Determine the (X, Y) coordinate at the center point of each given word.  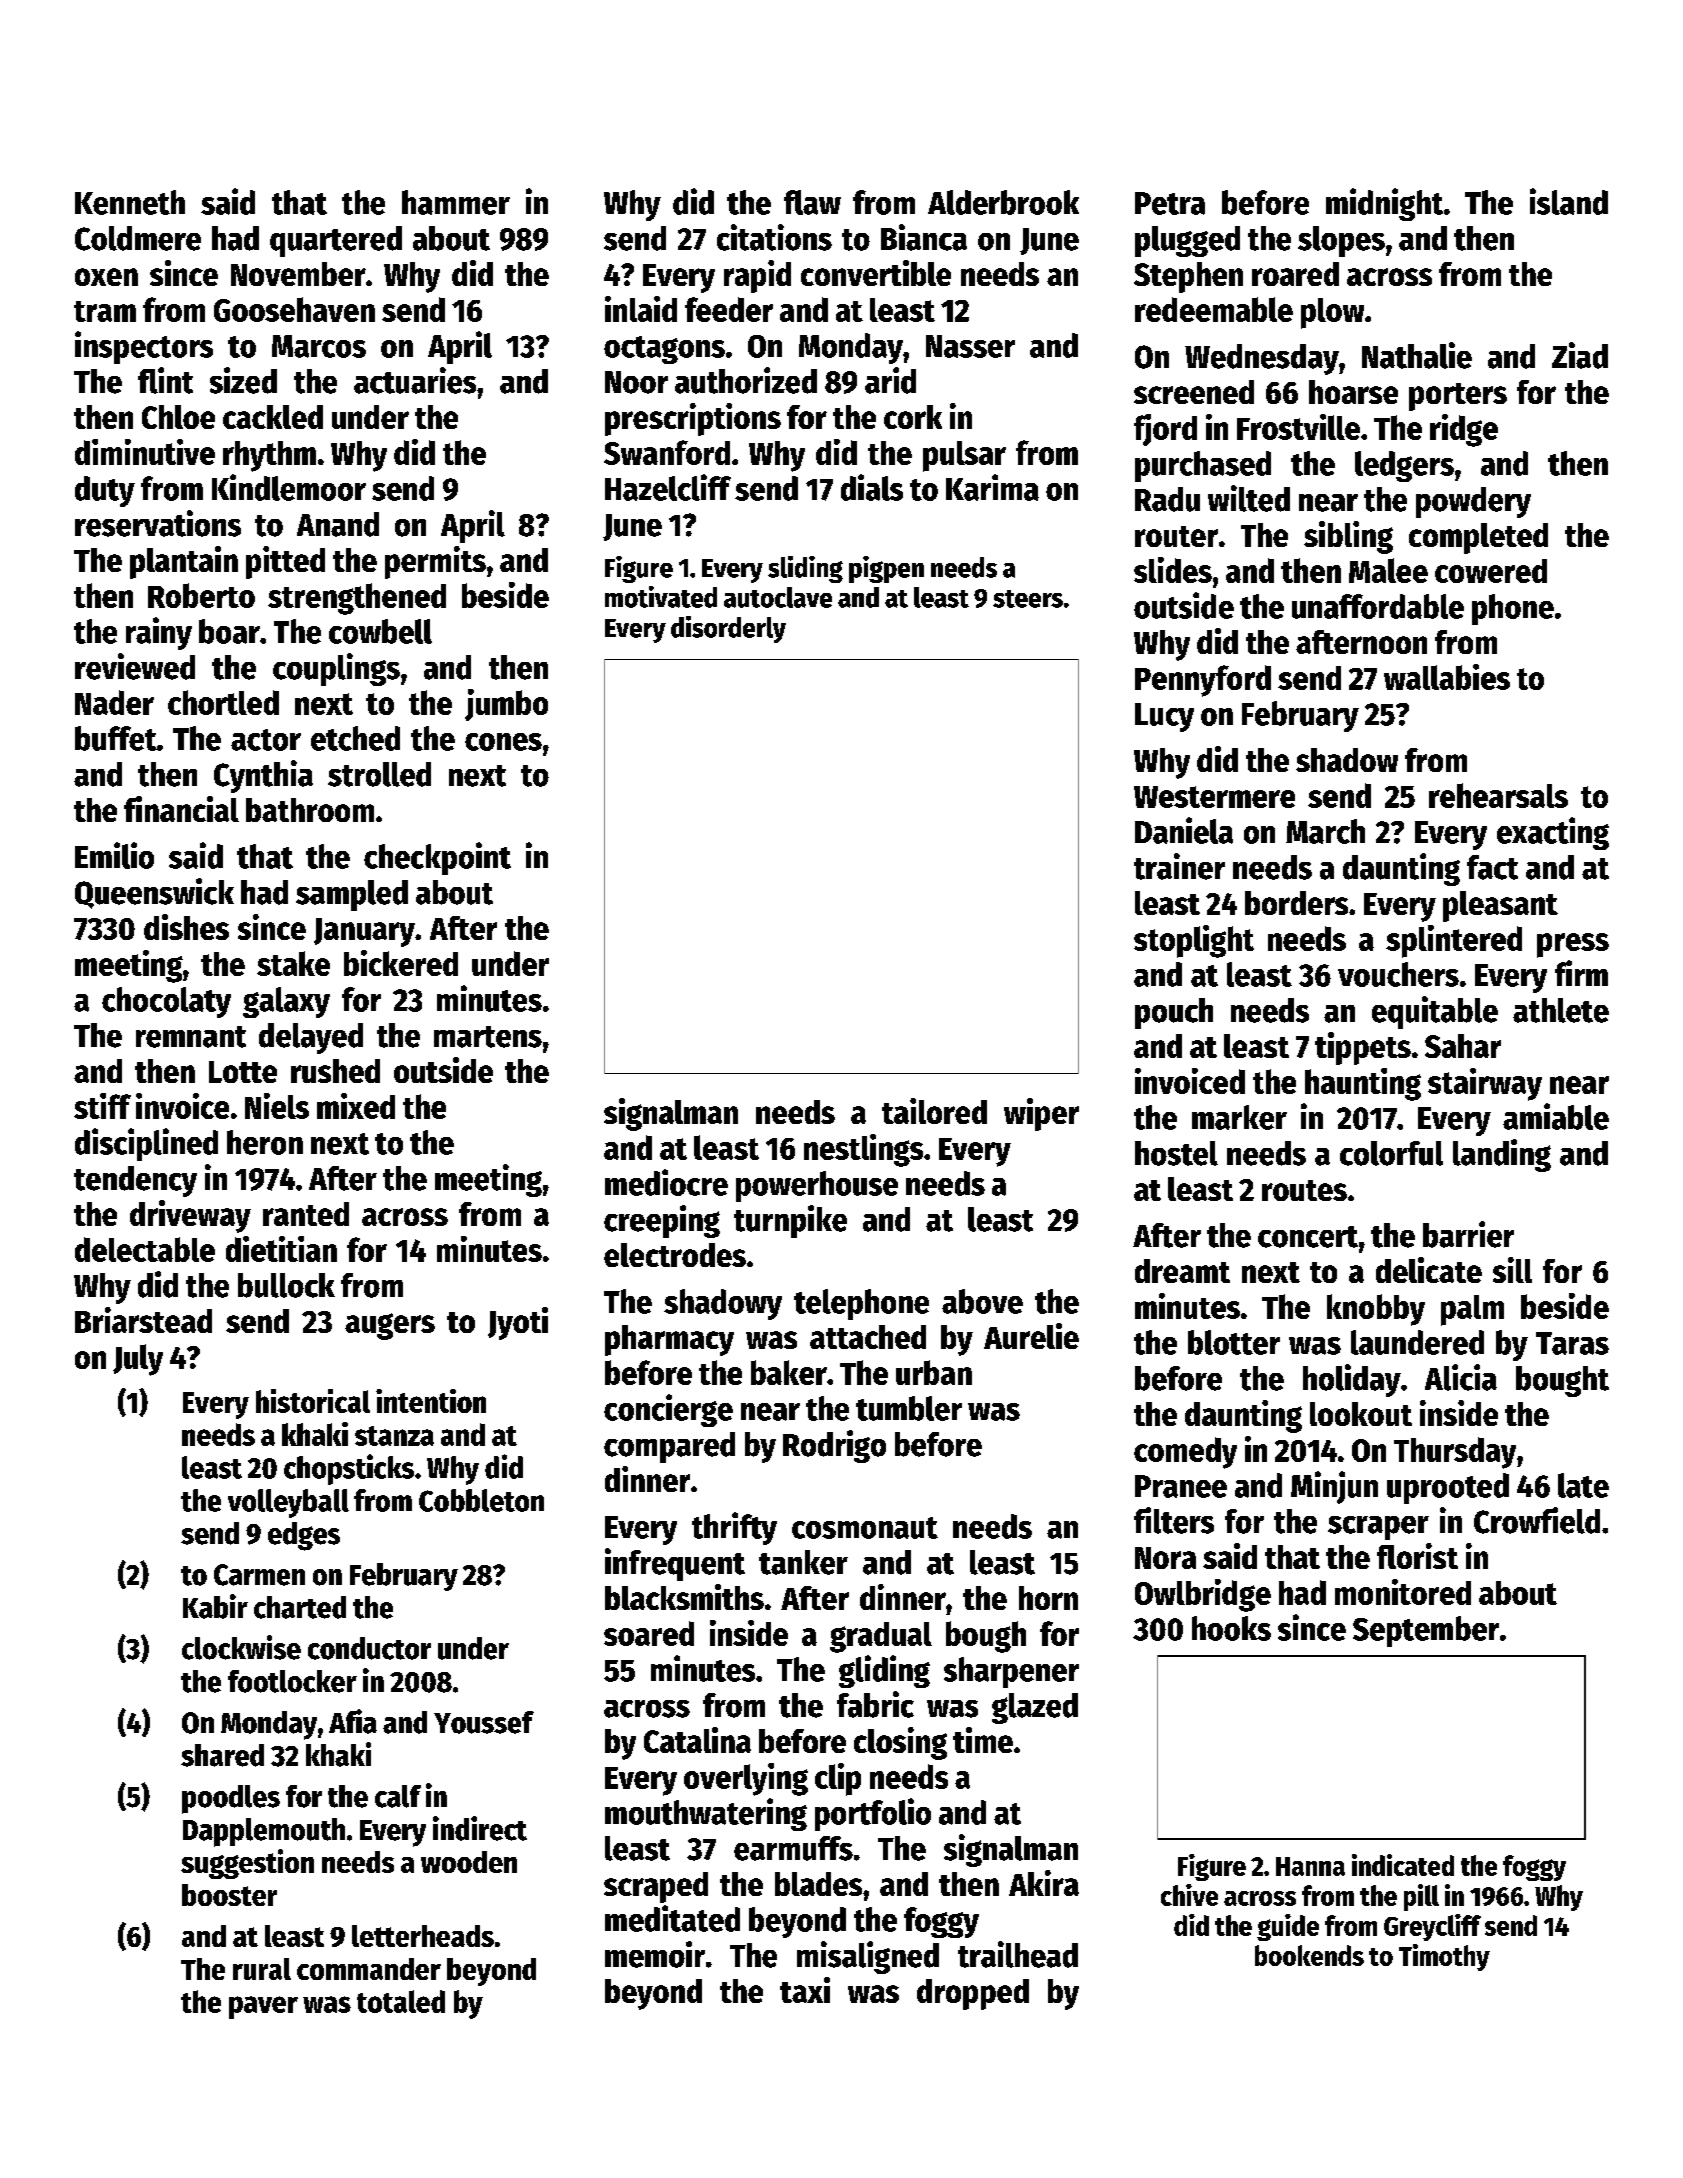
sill (1512, 1270)
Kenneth (130, 202)
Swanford (667, 452)
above (982, 1301)
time (983, 1740)
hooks (1231, 1628)
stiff (102, 1106)
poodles (231, 1799)
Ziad (1580, 355)
